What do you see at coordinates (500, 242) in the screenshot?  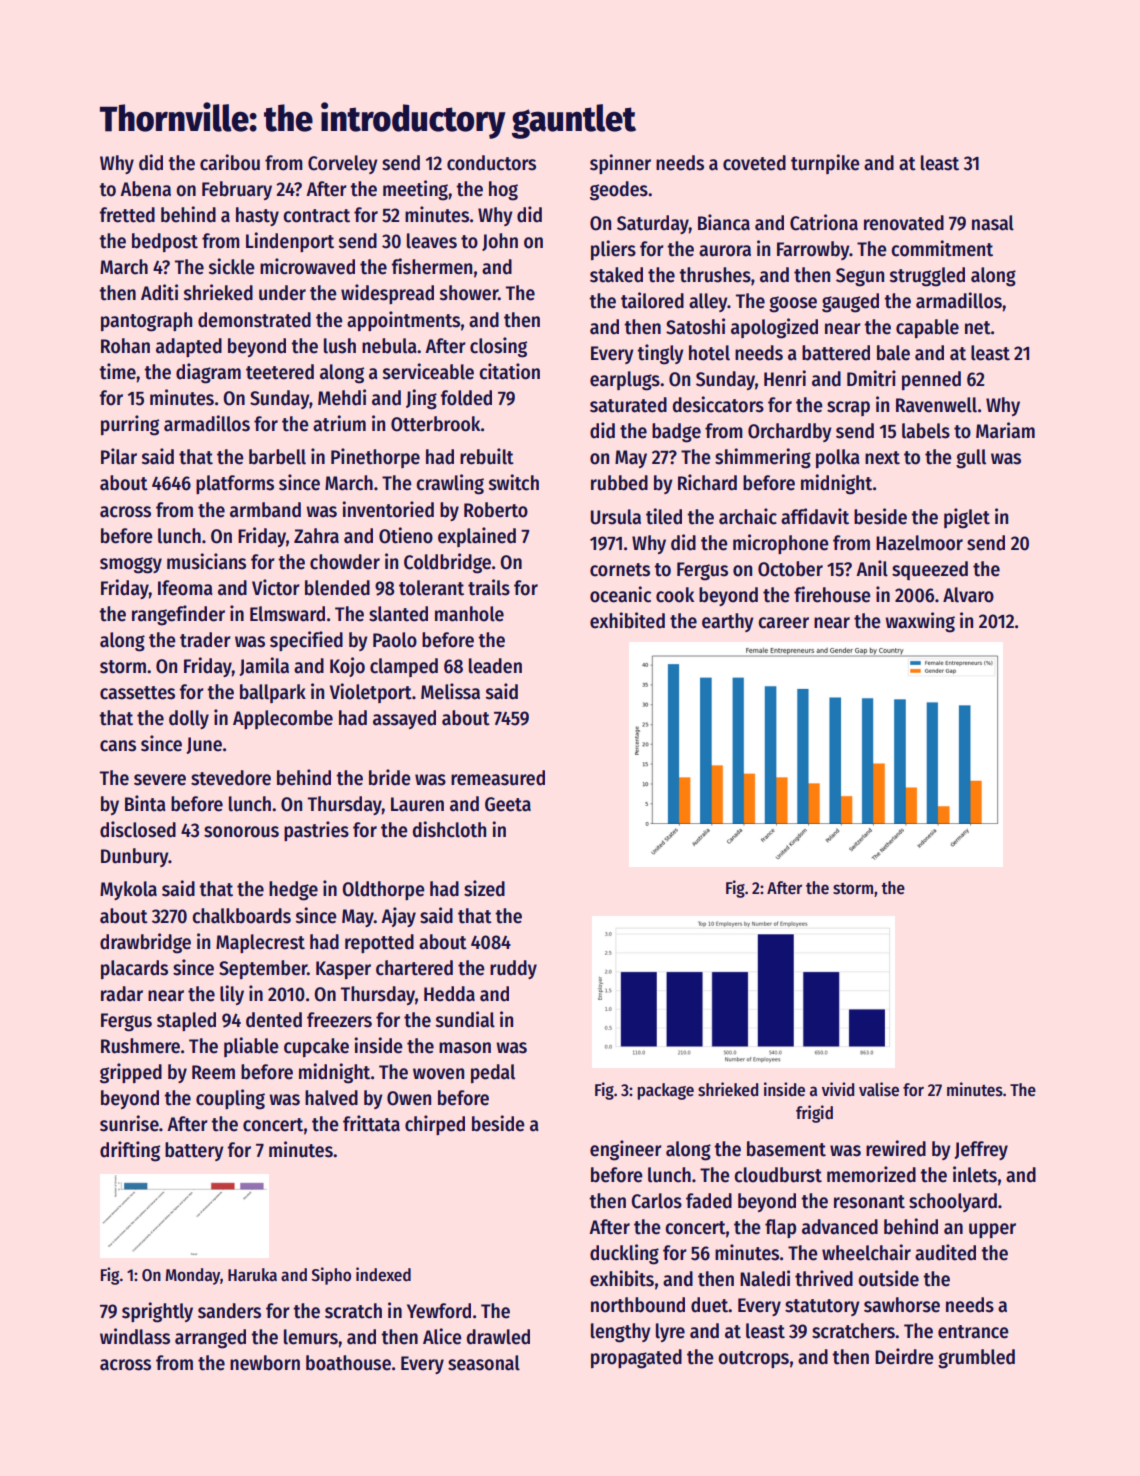 I see `John` at bounding box center [500, 242].
